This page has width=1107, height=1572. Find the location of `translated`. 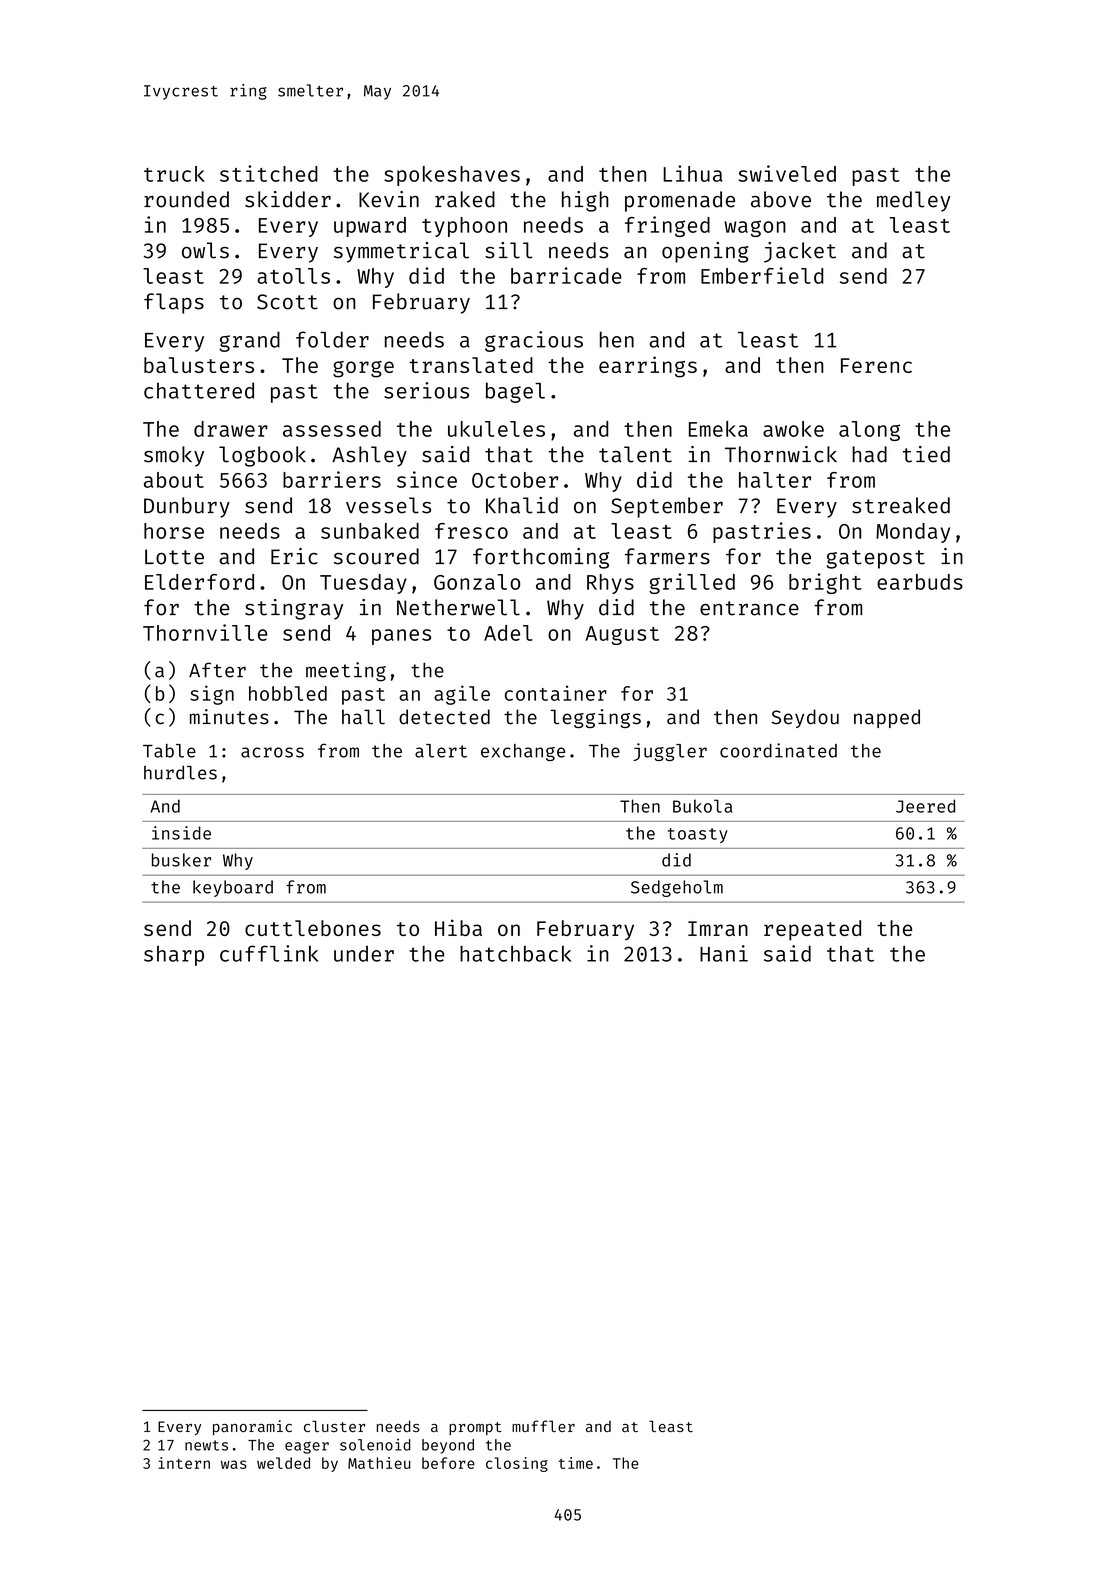

translated is located at coordinates (471, 365).
